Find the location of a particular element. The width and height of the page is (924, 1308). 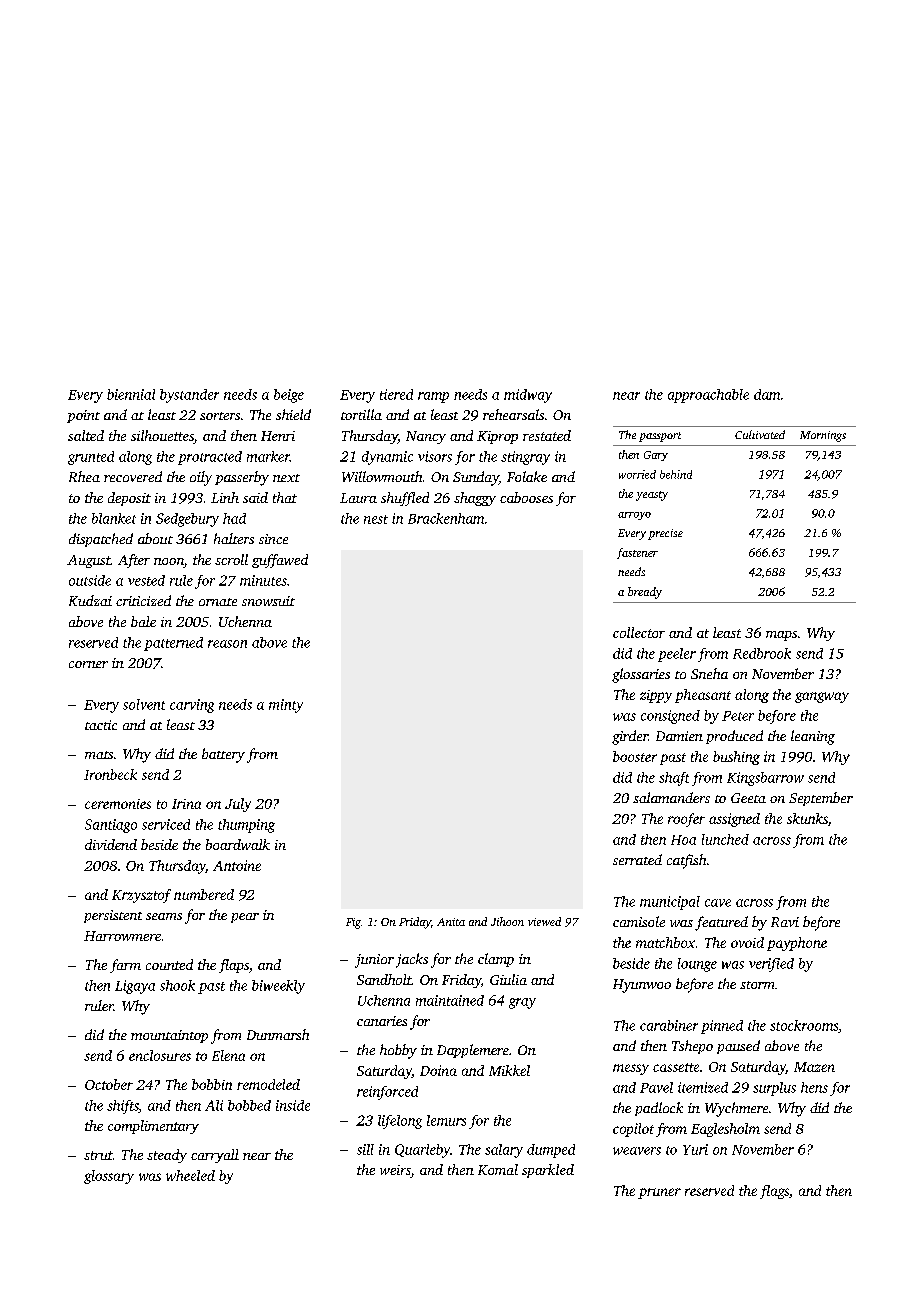

ramp is located at coordinates (433, 397).
